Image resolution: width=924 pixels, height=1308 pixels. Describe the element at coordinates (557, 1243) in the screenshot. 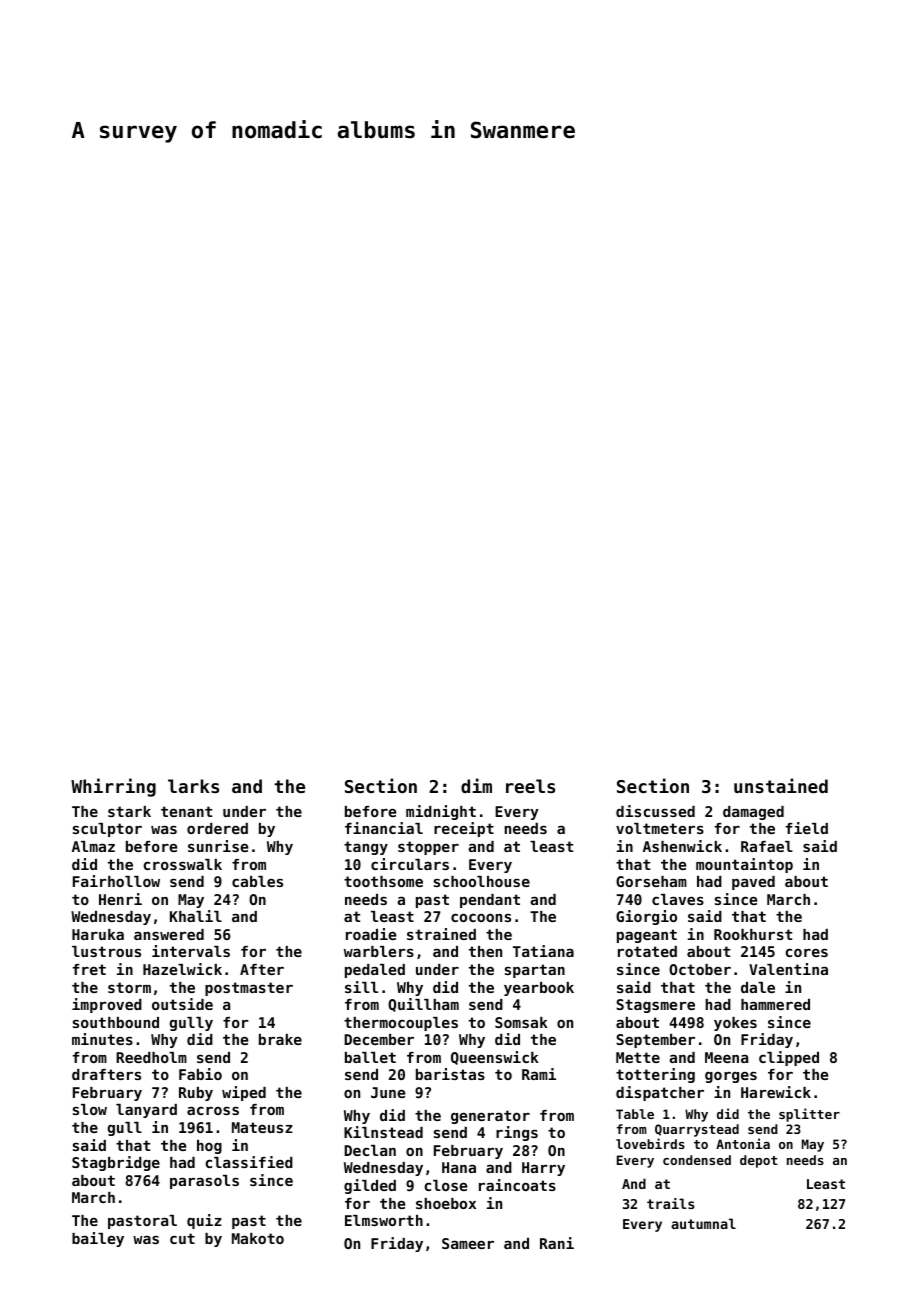

I see `Rani` at that location.
